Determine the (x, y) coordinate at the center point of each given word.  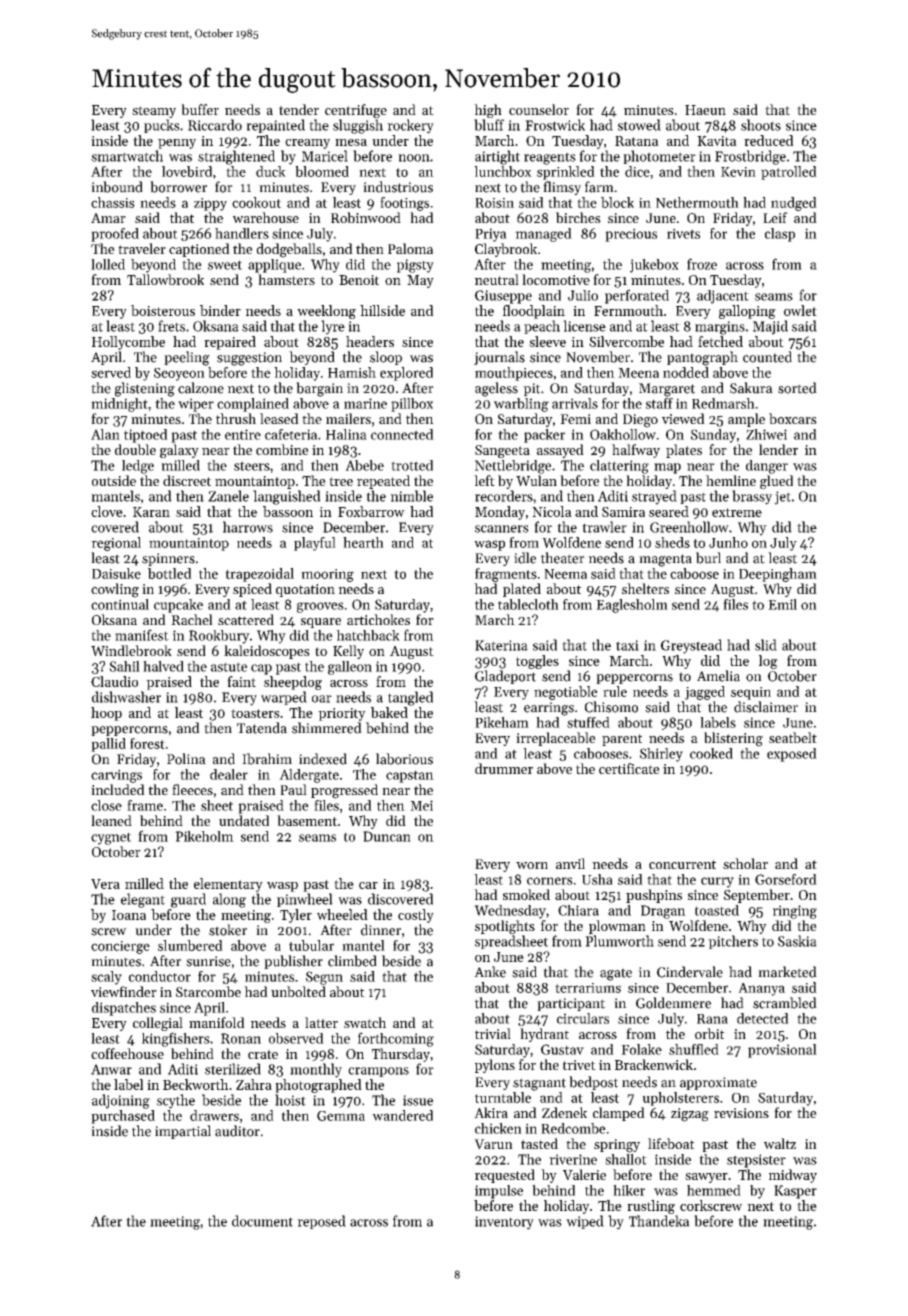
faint (241, 681)
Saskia (797, 941)
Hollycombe (128, 343)
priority (342, 714)
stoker (228, 930)
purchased (123, 1117)
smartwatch (127, 156)
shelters (645, 588)
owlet (800, 310)
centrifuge (356, 111)
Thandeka (659, 1221)
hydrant (544, 1035)
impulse (499, 1192)
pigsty (415, 266)
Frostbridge (750, 157)
